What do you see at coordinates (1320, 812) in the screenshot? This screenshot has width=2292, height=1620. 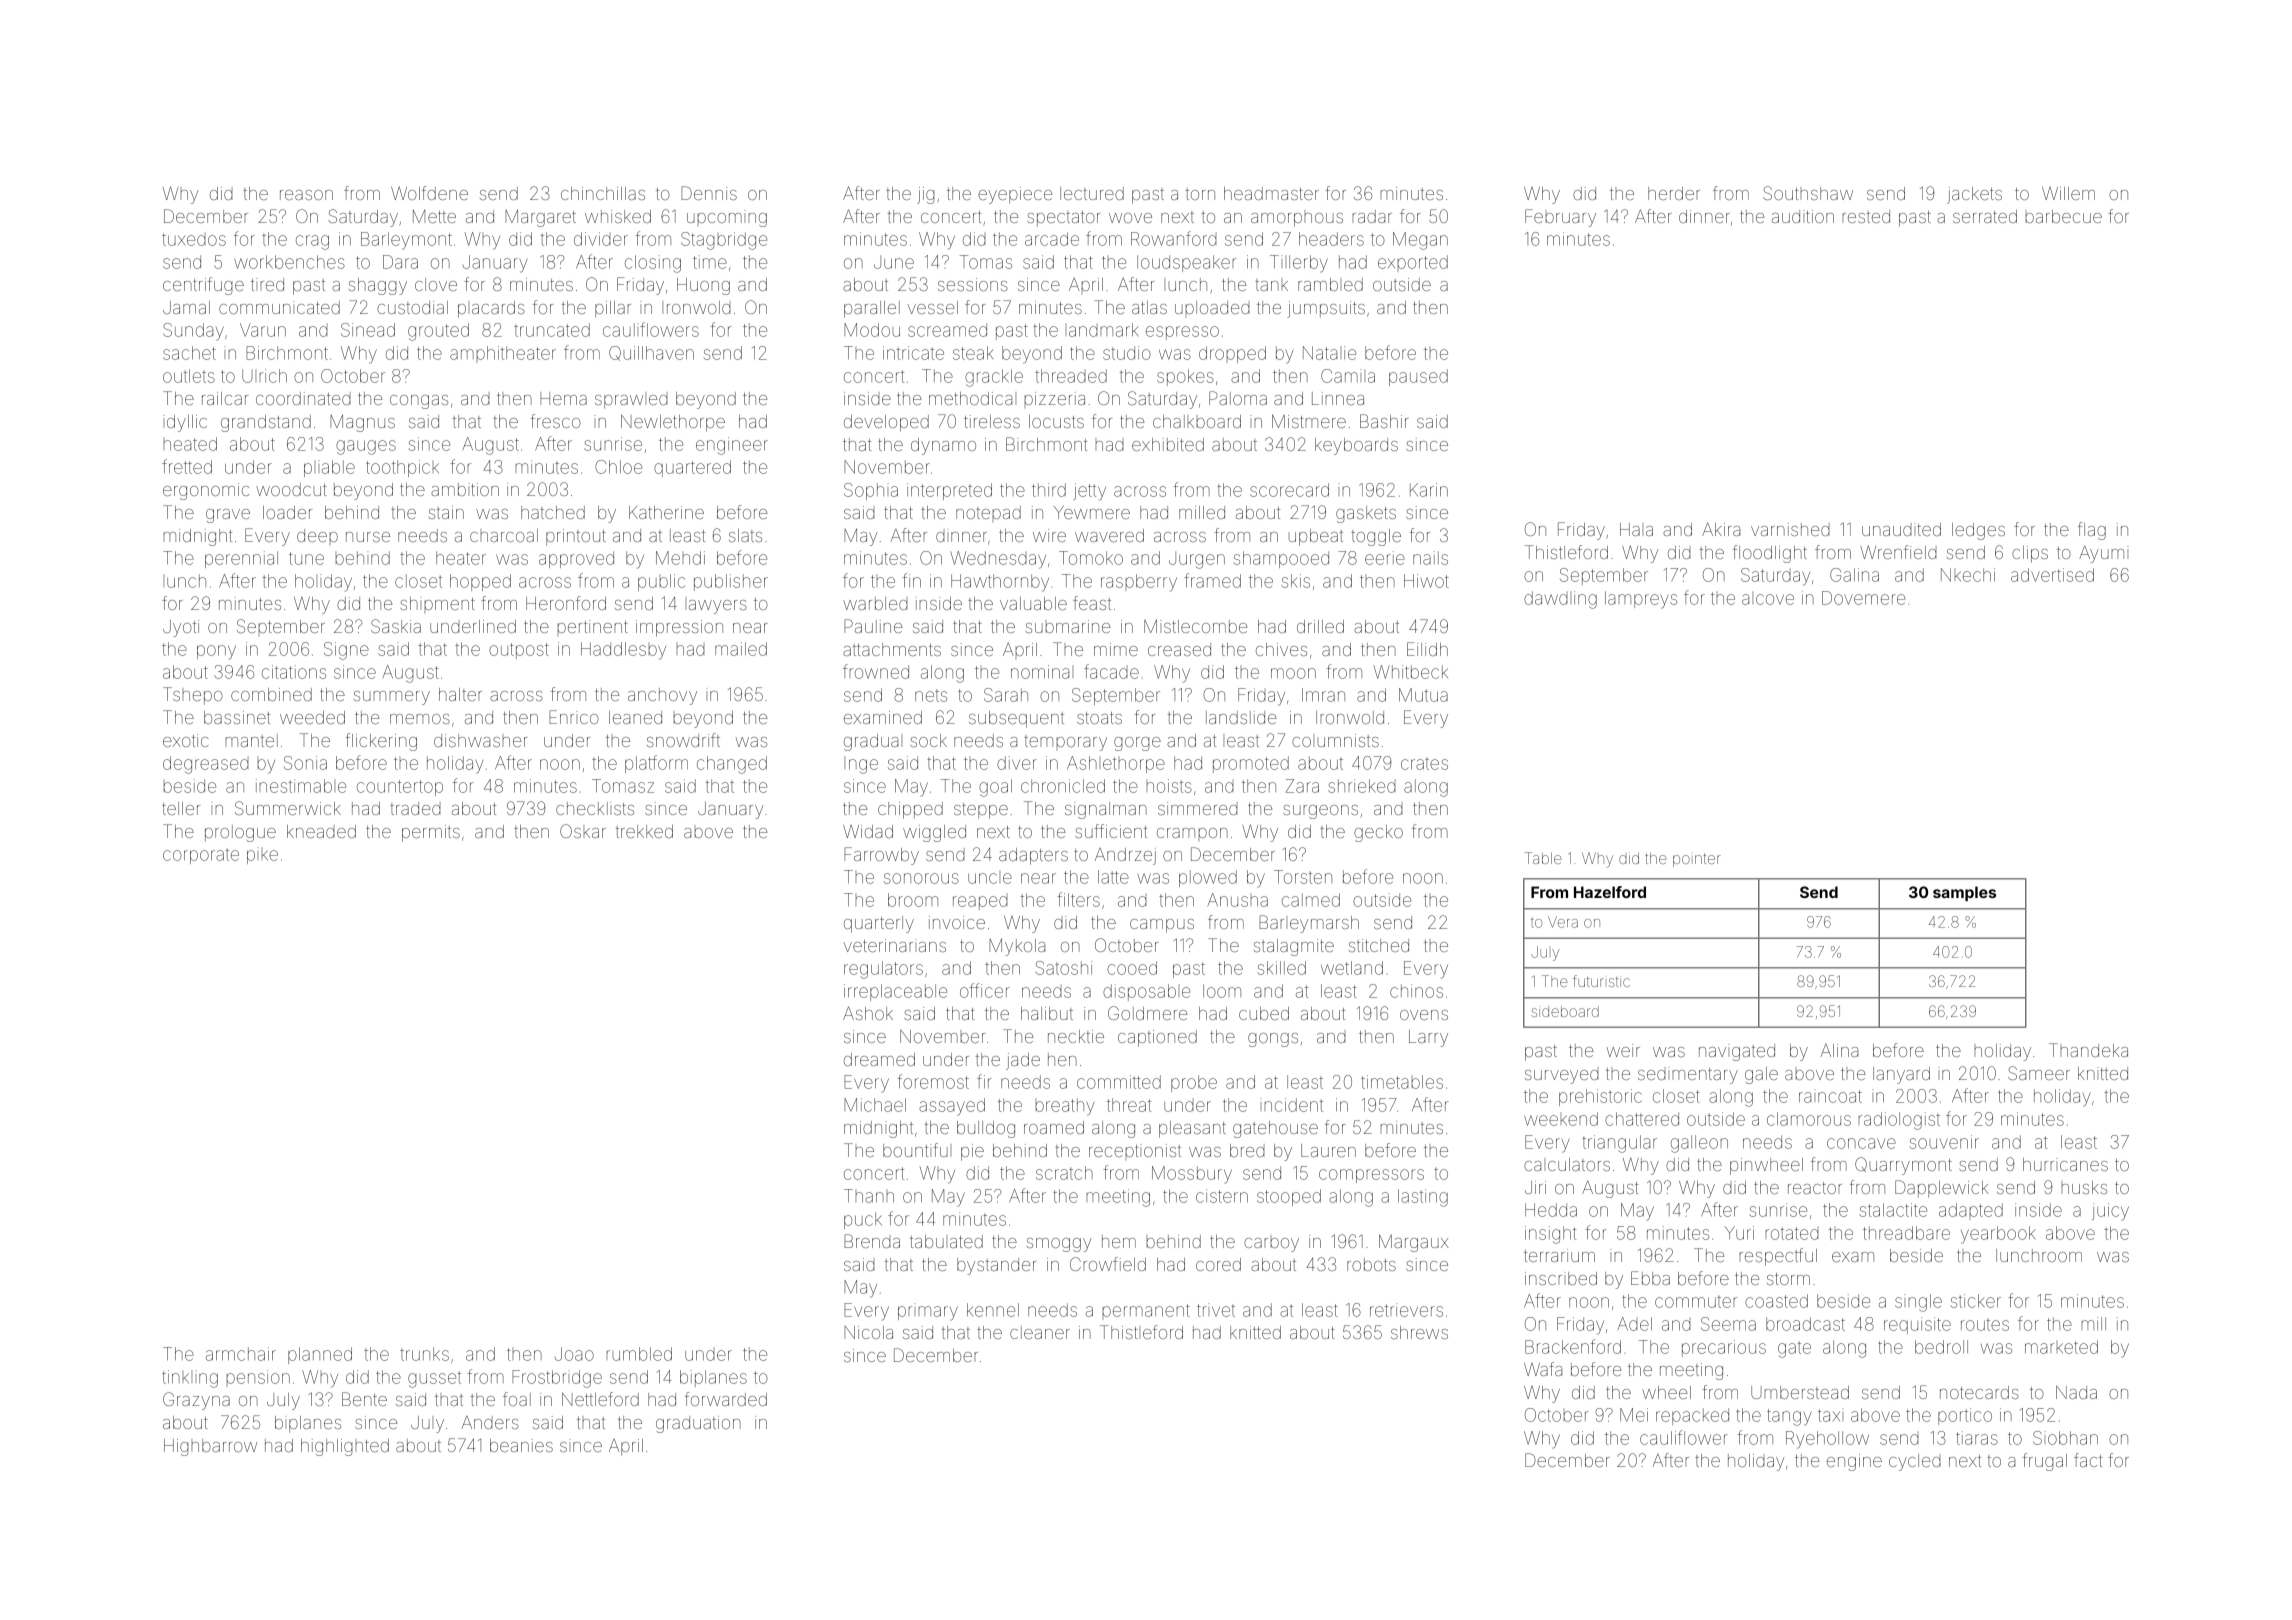 I see `surgeons` at bounding box center [1320, 812].
